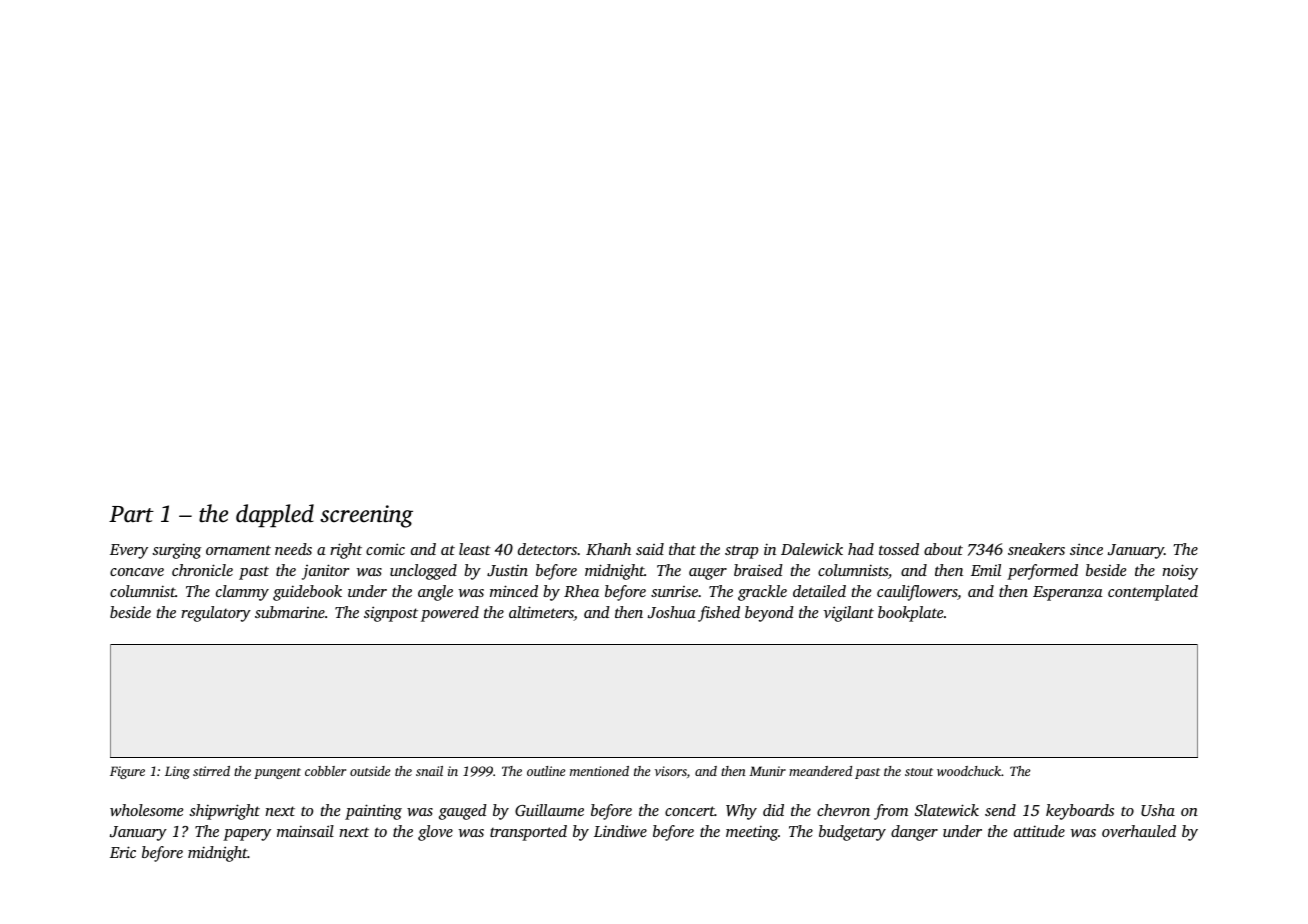 The image size is (1308, 924). What do you see at coordinates (1039, 831) in the screenshot?
I see `attitude` at bounding box center [1039, 831].
